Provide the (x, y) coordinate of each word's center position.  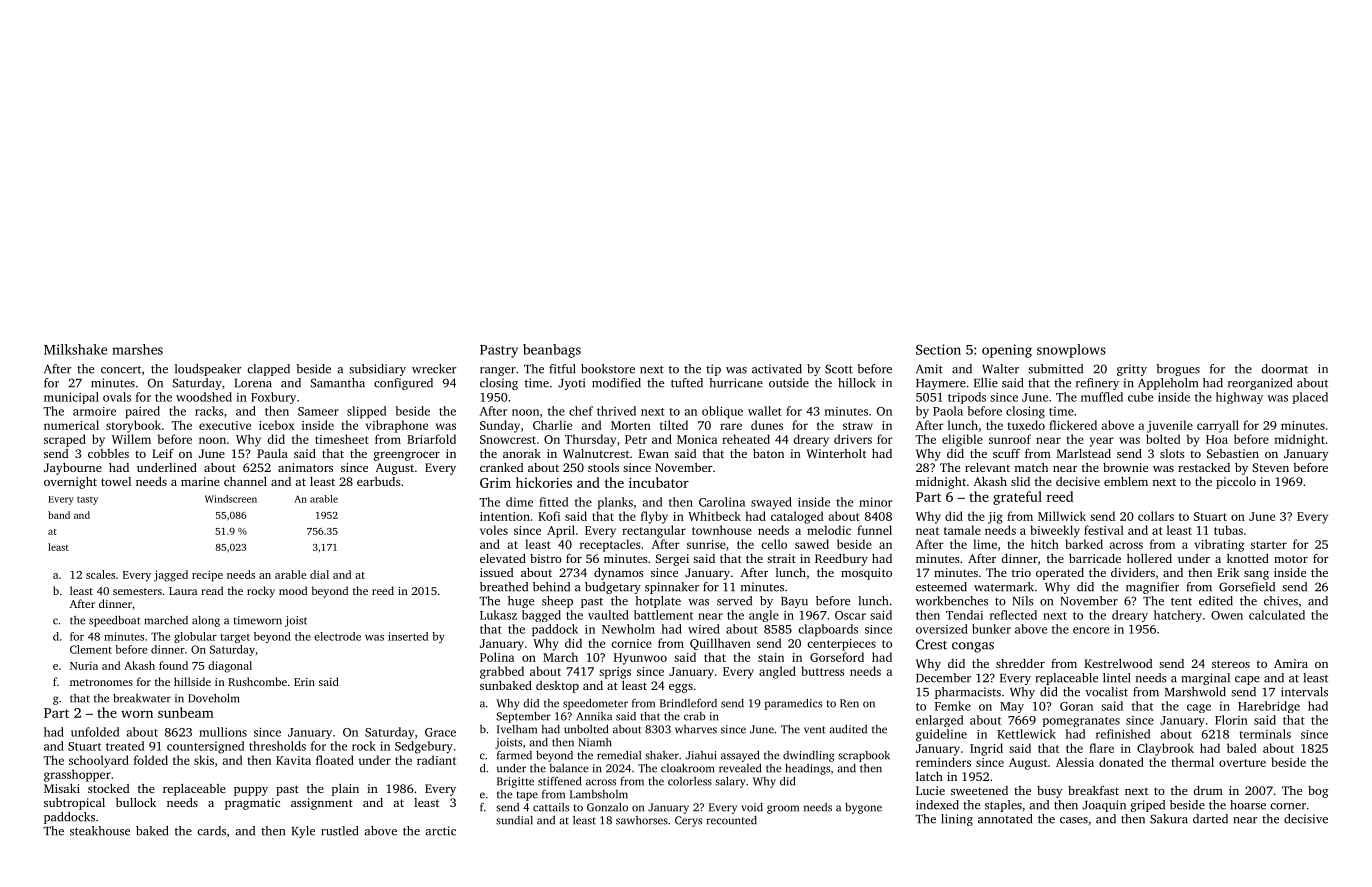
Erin (304, 682)
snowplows (1071, 351)
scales (100, 574)
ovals (117, 397)
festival (1104, 530)
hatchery (1178, 616)
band (59, 515)
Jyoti (571, 384)
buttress (822, 671)
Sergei (672, 560)
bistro (546, 558)
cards (211, 831)
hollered (1149, 558)
